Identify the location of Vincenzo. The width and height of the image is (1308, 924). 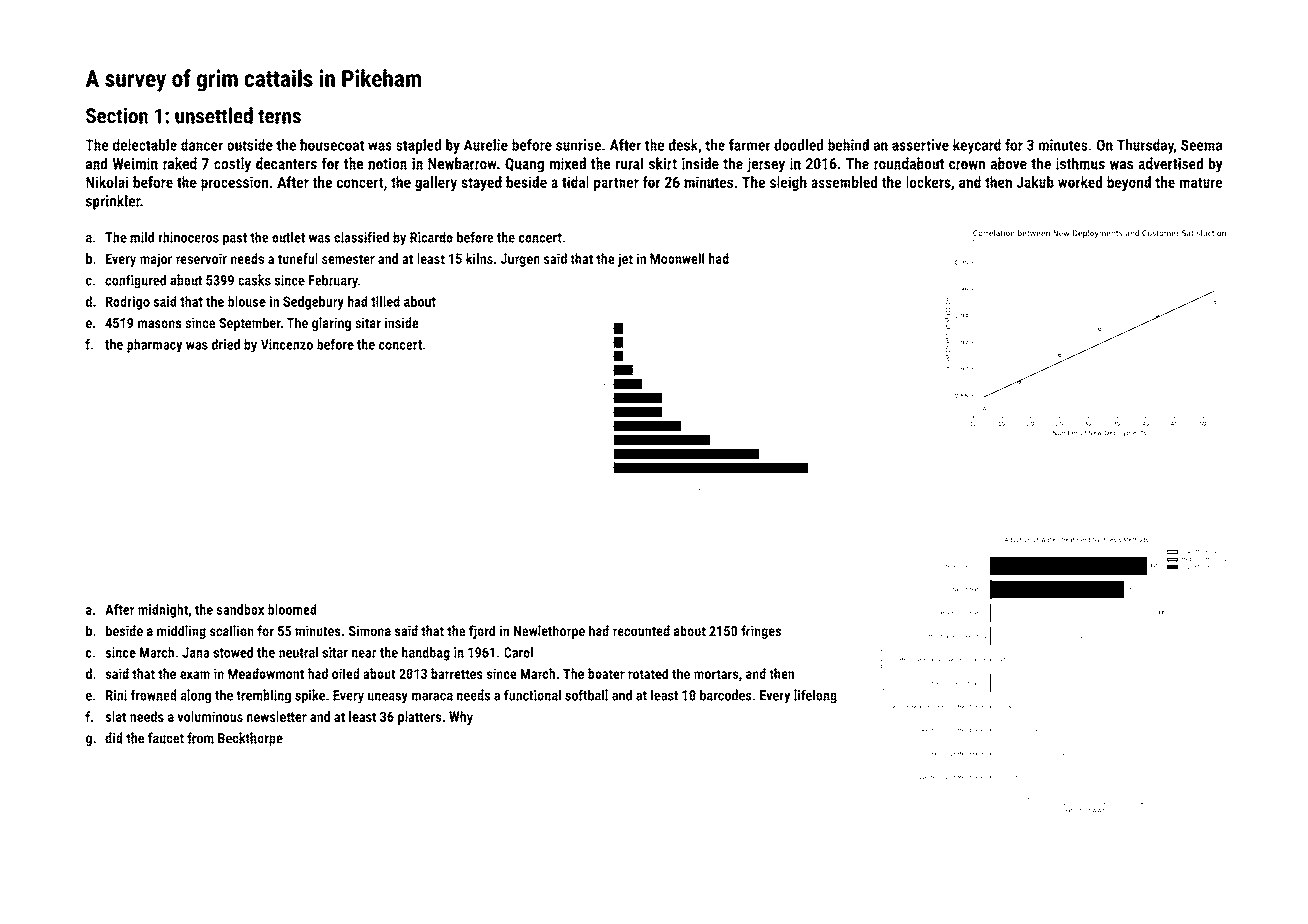
(287, 344).
